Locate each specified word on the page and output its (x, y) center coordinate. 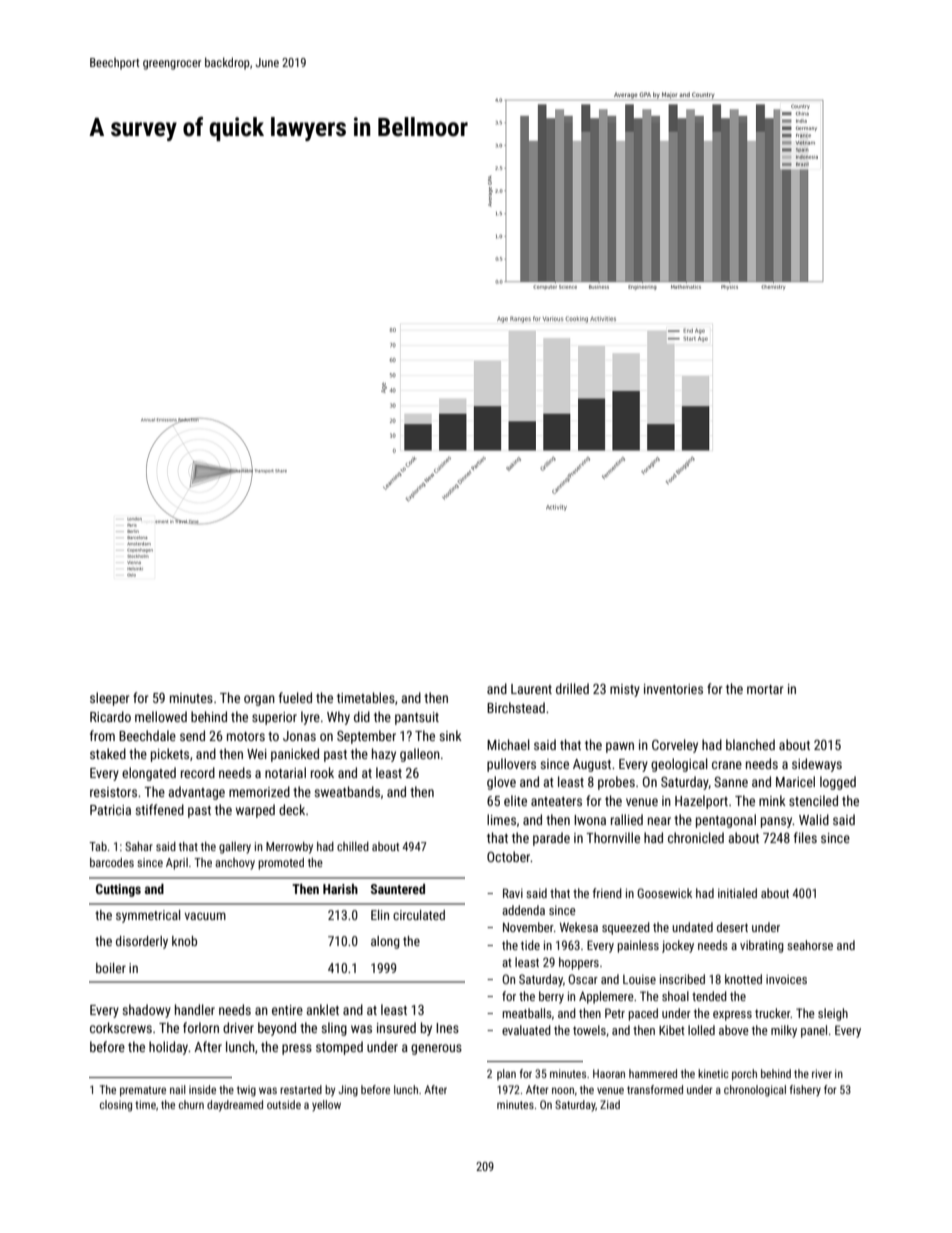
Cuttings (118, 890)
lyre (310, 718)
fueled (295, 697)
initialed (737, 893)
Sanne (731, 782)
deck (292, 809)
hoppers (579, 963)
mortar (765, 689)
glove (501, 783)
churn (191, 1104)
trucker (773, 1013)
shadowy (146, 1011)
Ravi (513, 893)
